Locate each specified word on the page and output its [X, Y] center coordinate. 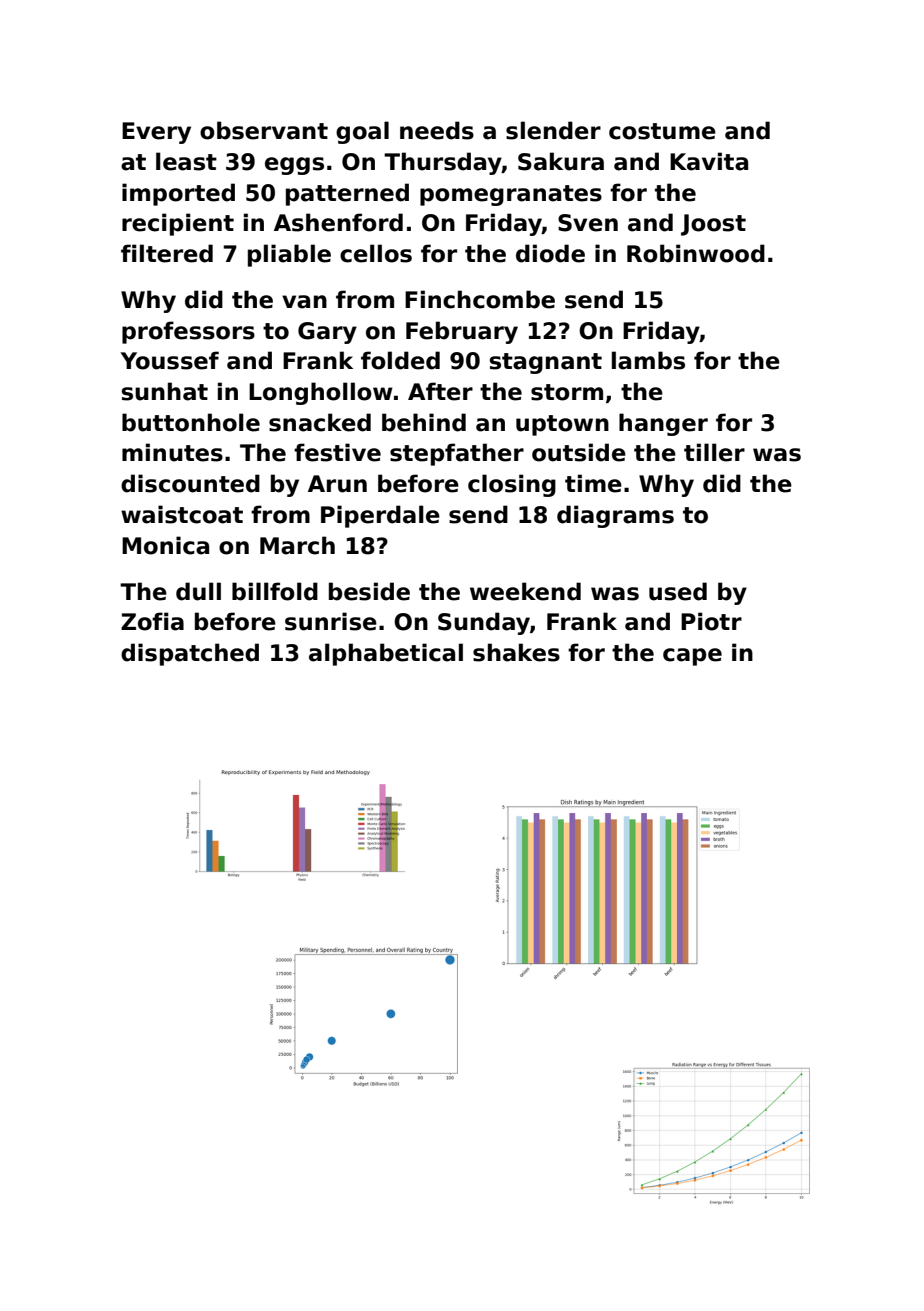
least [186, 161]
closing [512, 485]
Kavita [709, 161]
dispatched [190, 654]
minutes [172, 452]
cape [692, 657]
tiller [714, 452]
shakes [516, 652]
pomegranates [511, 195]
